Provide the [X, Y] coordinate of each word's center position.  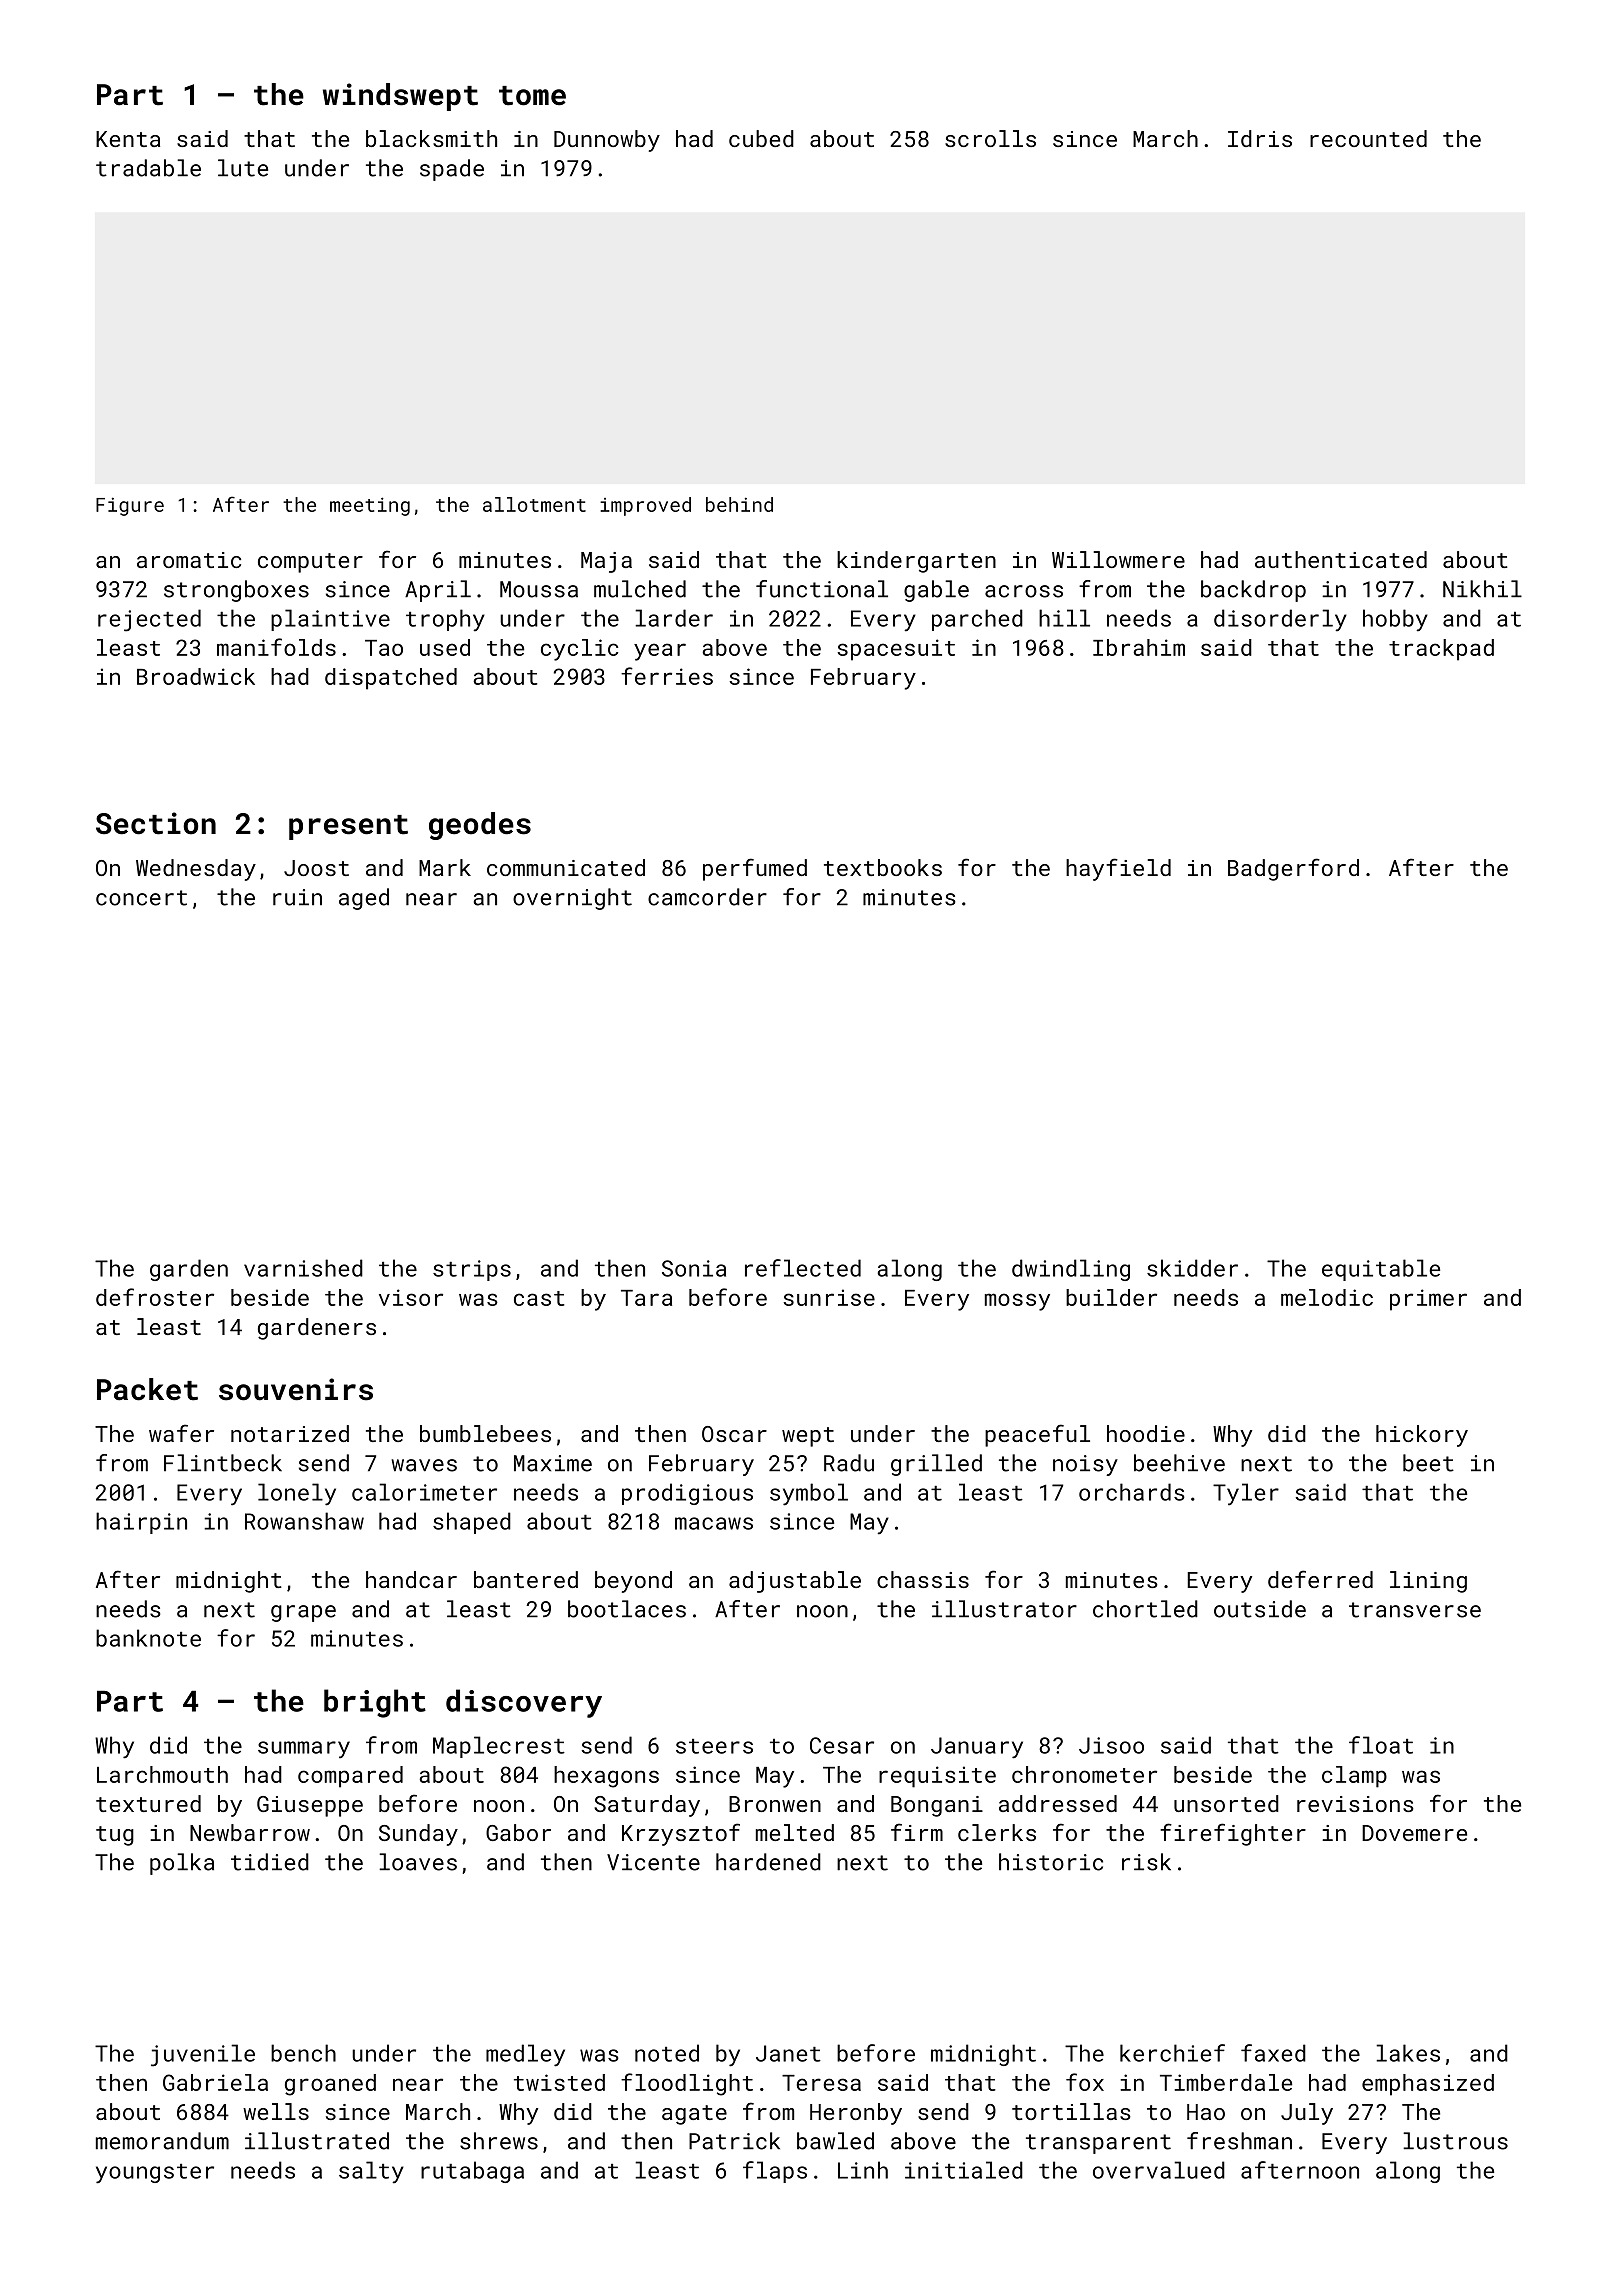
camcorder [707, 897]
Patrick [734, 2141]
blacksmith [431, 138]
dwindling [1071, 1270]
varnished [303, 1268]
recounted [1368, 138]
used [445, 647]
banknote [148, 1638]
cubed [761, 138]
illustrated [317, 2141]
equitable [1381, 1270]
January [977, 1748]
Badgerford [1293, 869]
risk [1146, 1862]
